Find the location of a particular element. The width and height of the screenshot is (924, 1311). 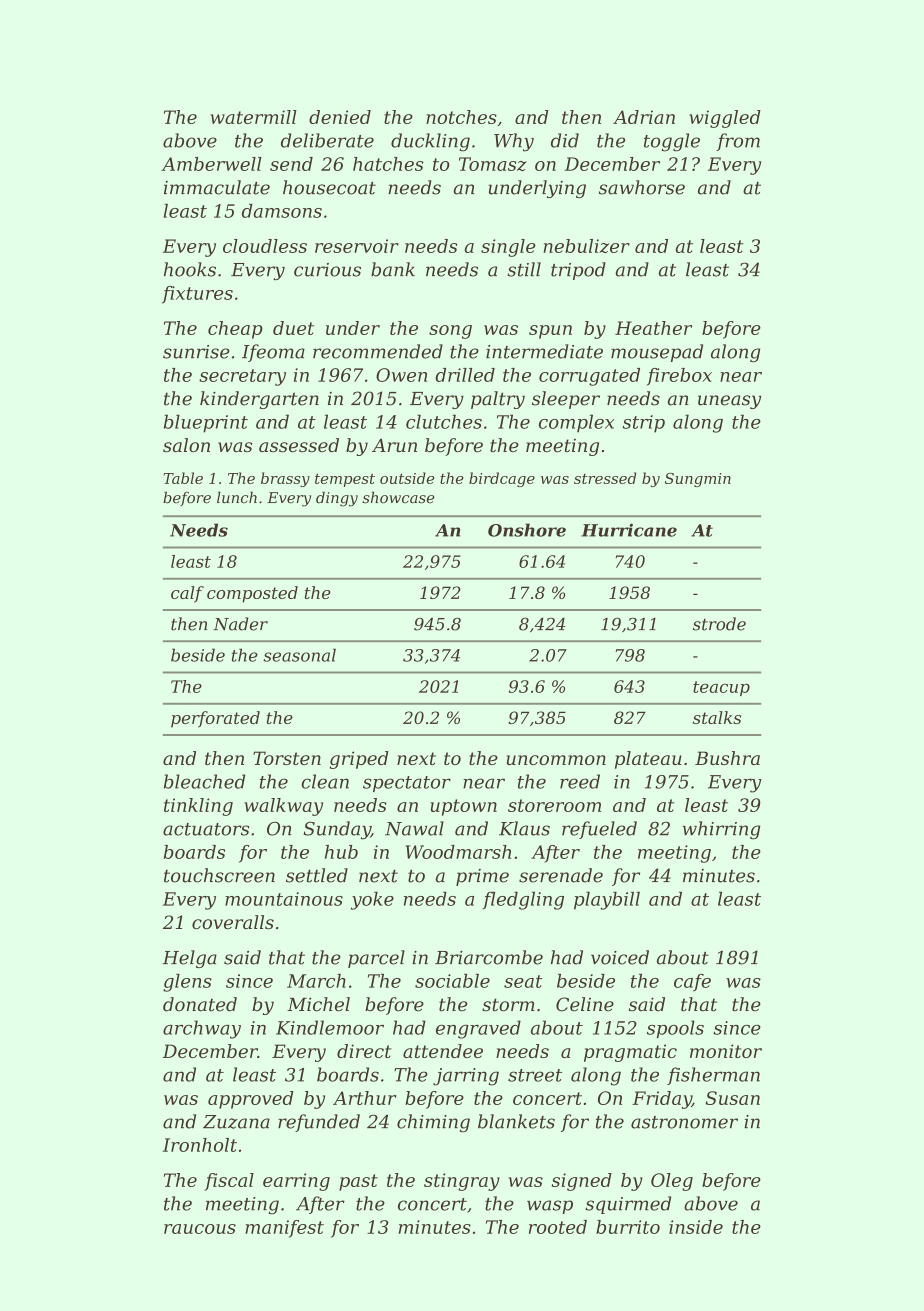

Klaus is located at coordinates (524, 828).
